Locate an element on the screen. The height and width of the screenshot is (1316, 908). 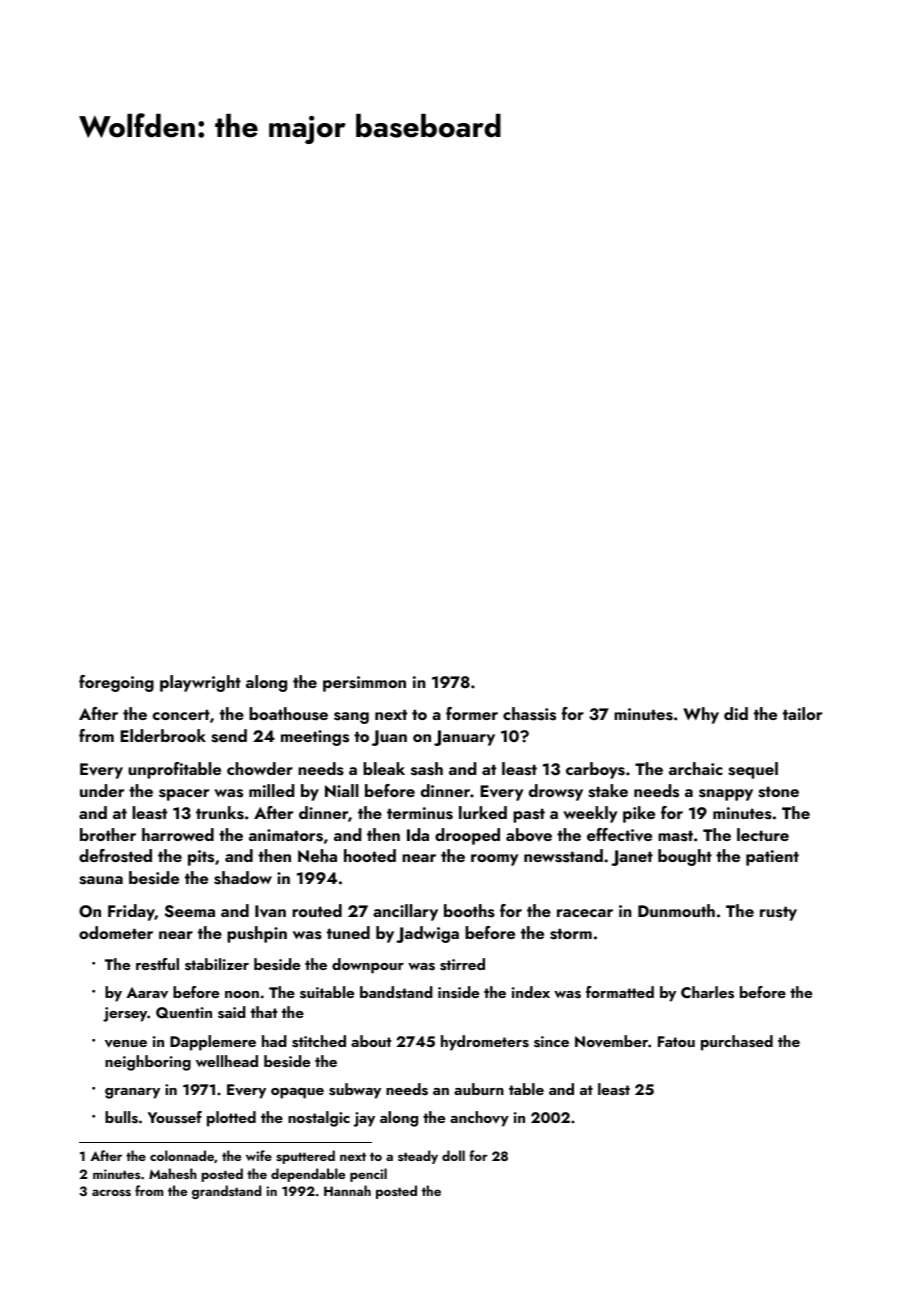
purchased is located at coordinates (737, 1043).
